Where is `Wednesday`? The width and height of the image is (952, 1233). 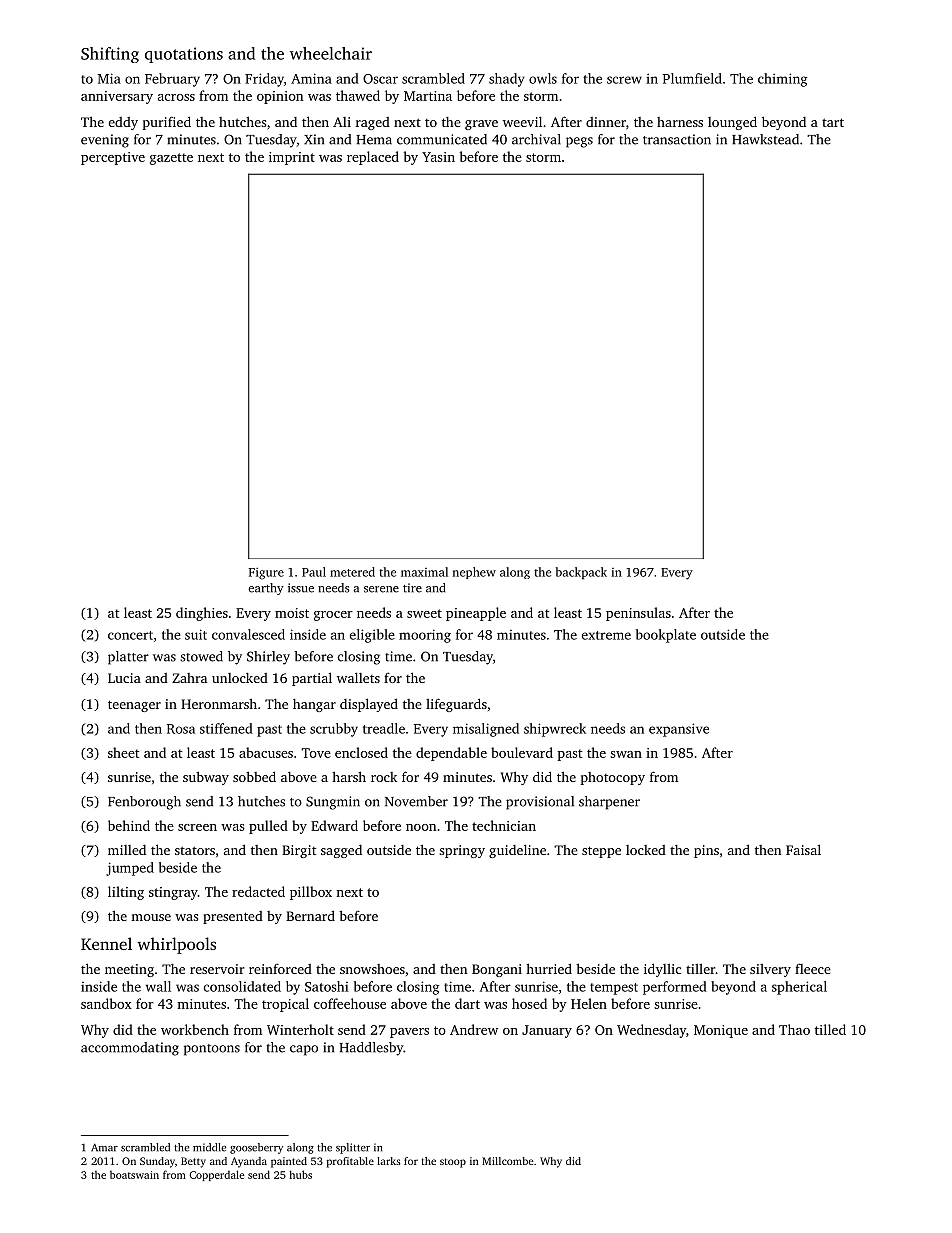 Wednesday is located at coordinates (651, 1031).
